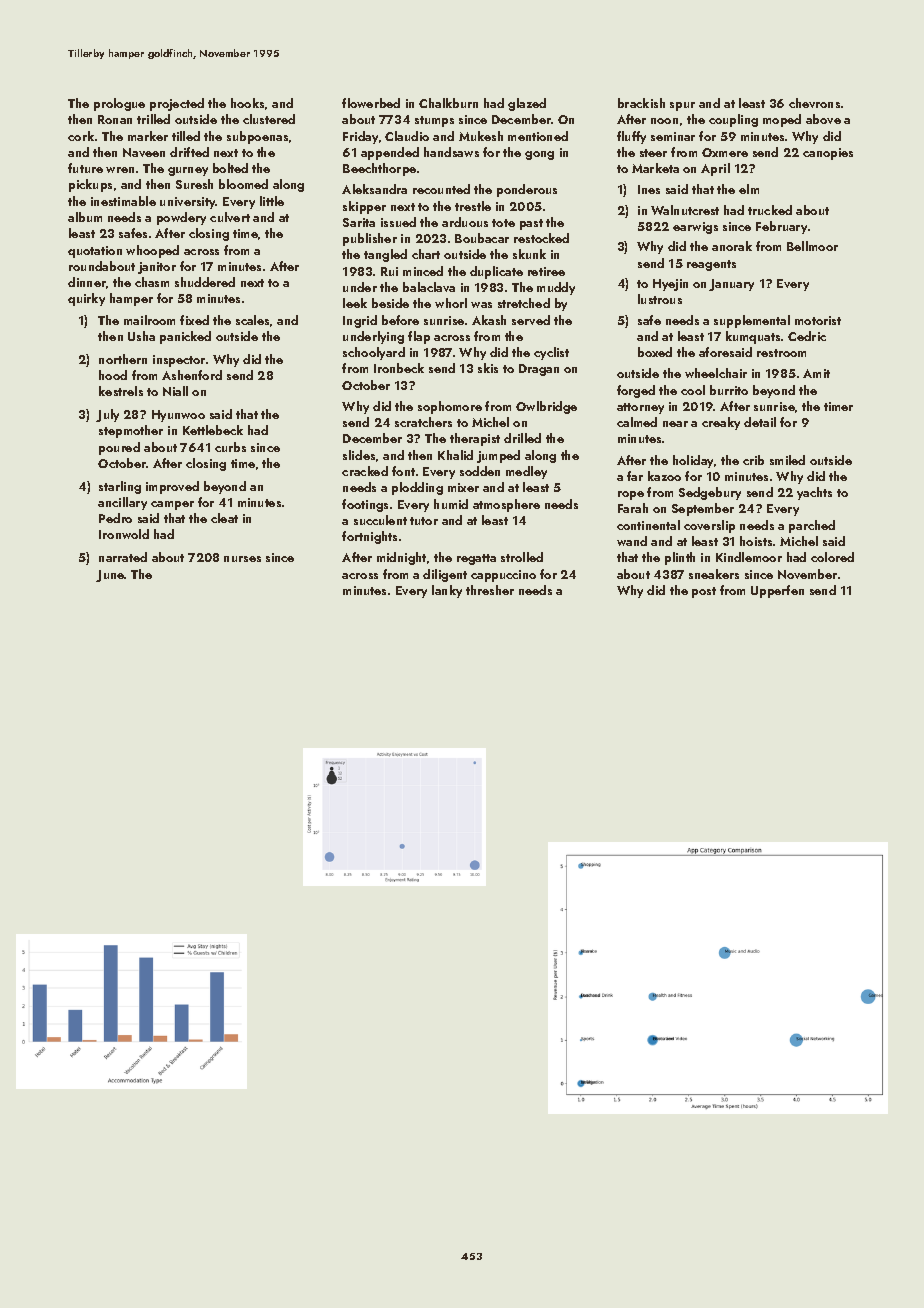 The height and width of the image is (1308, 924). I want to click on chevrons, so click(814, 103).
